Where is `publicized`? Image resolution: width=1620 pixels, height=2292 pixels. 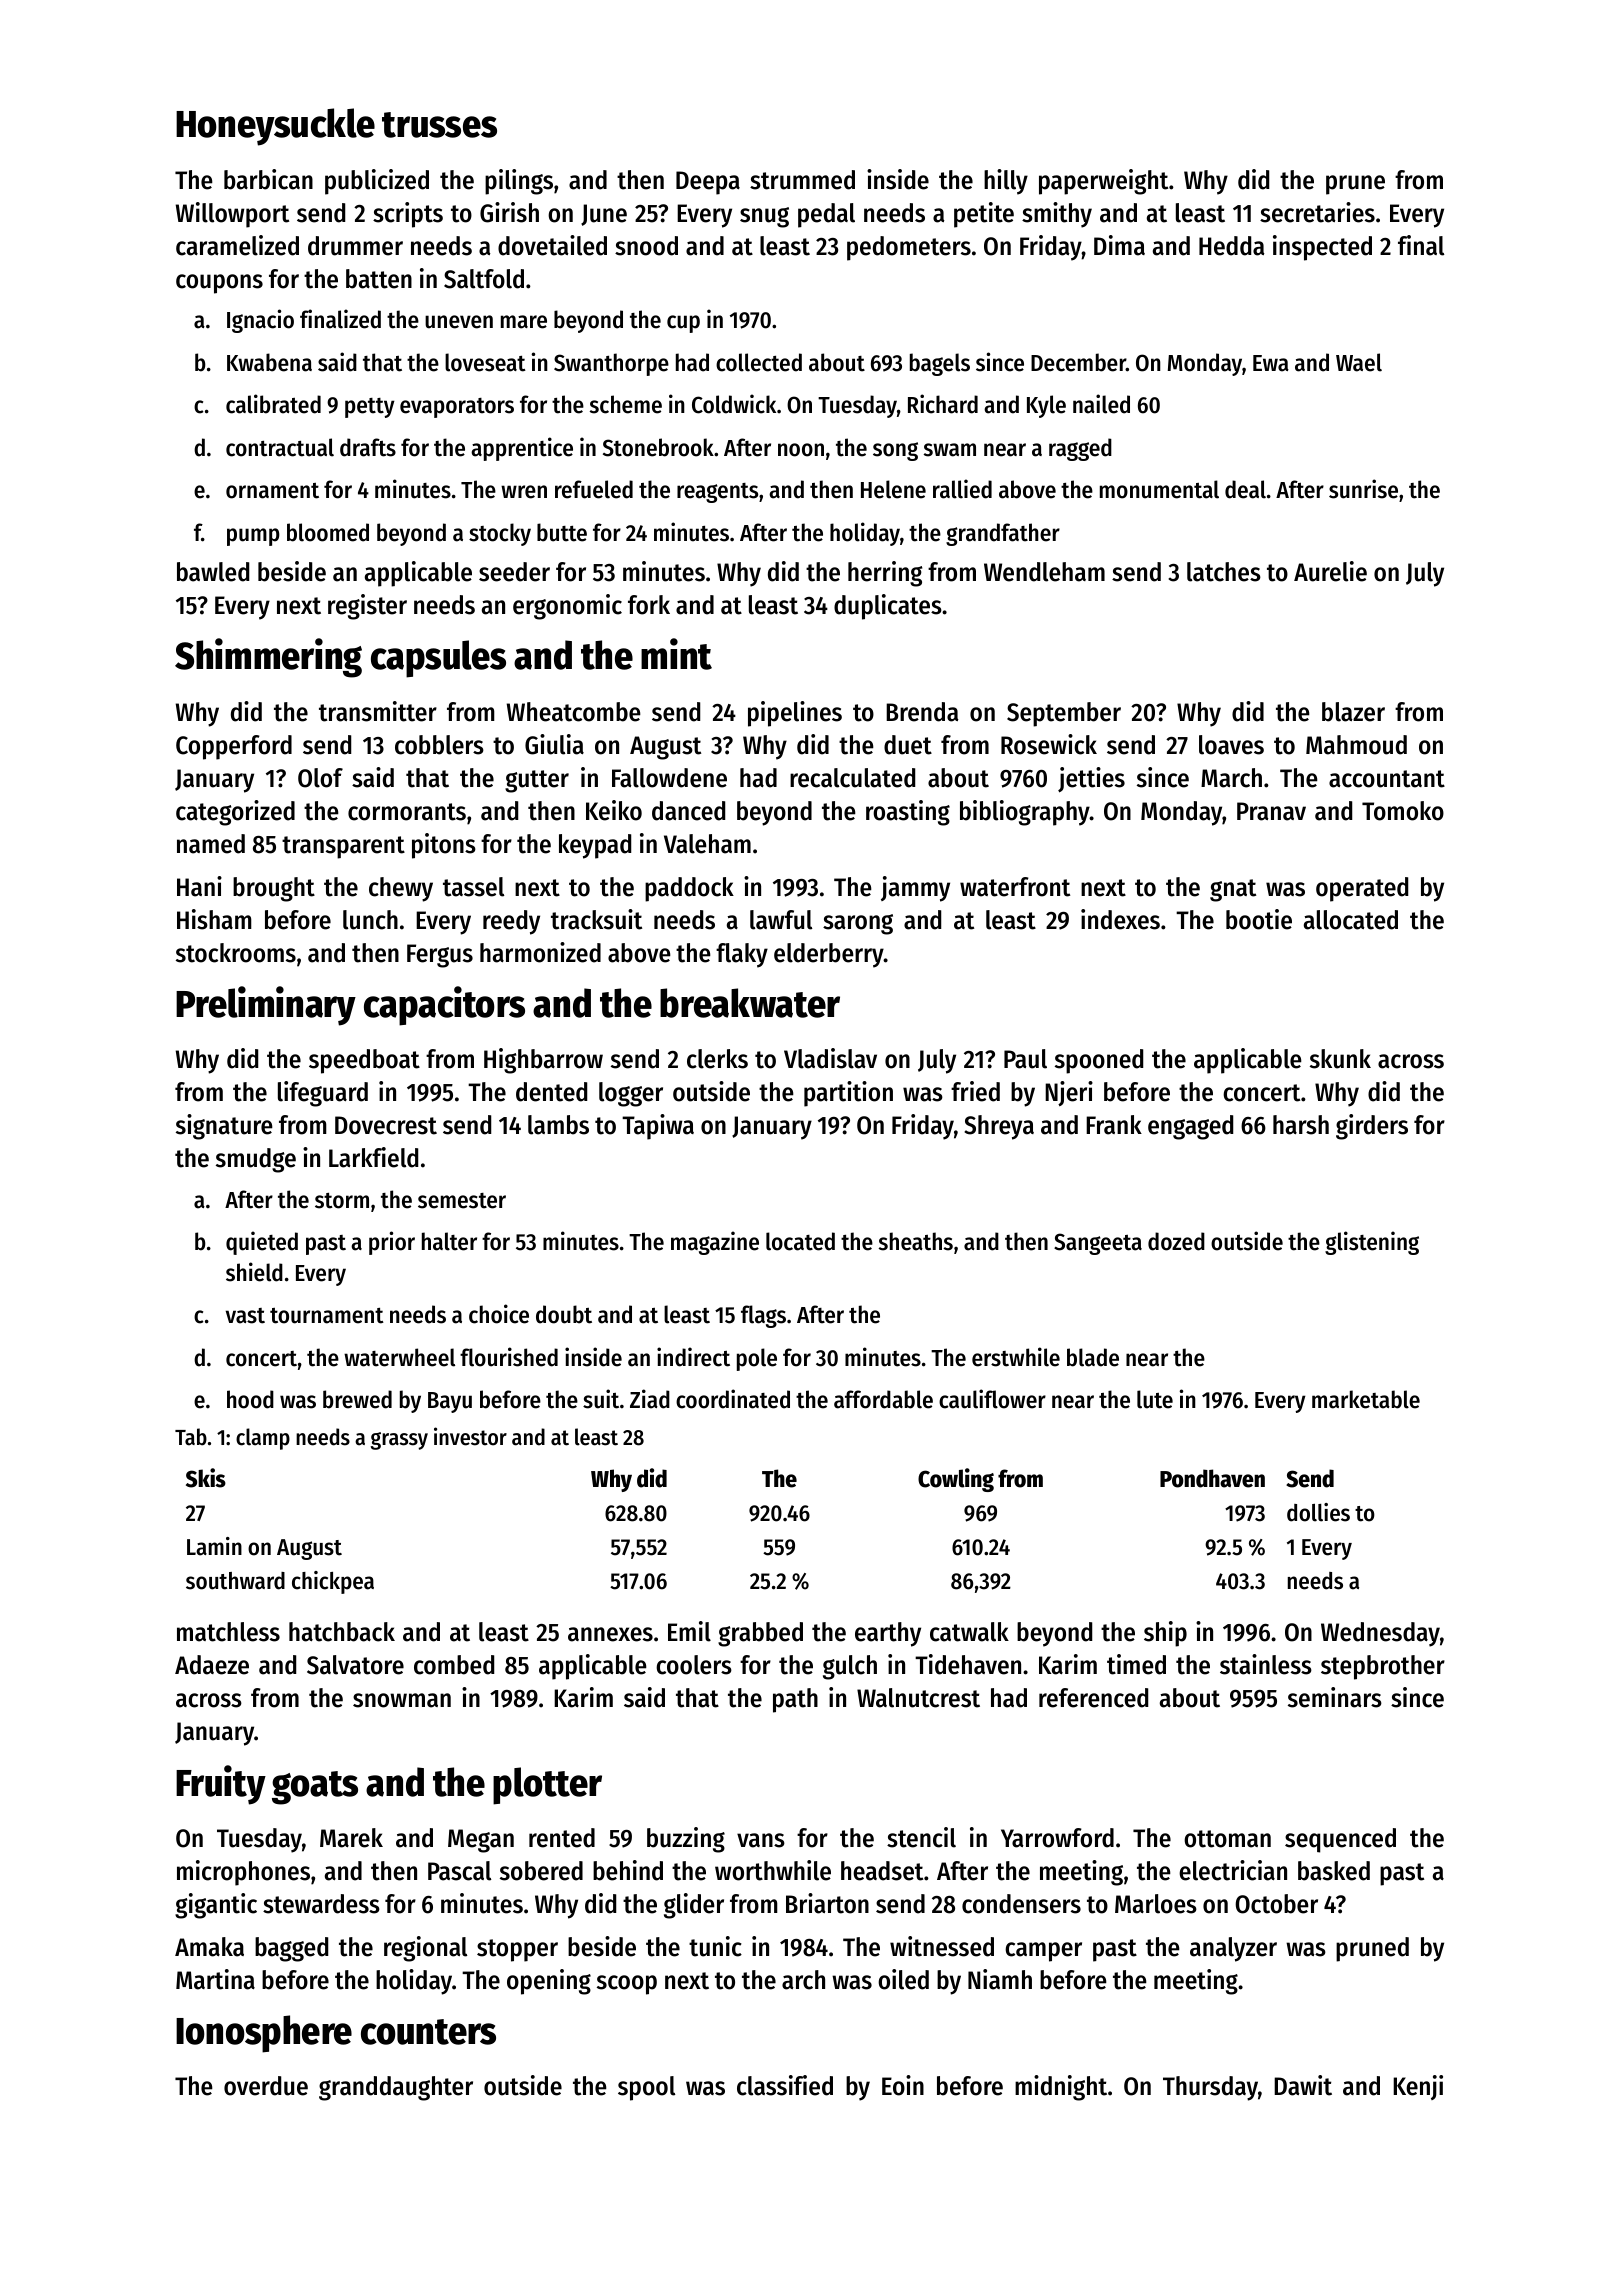
publicized is located at coordinates (377, 182).
